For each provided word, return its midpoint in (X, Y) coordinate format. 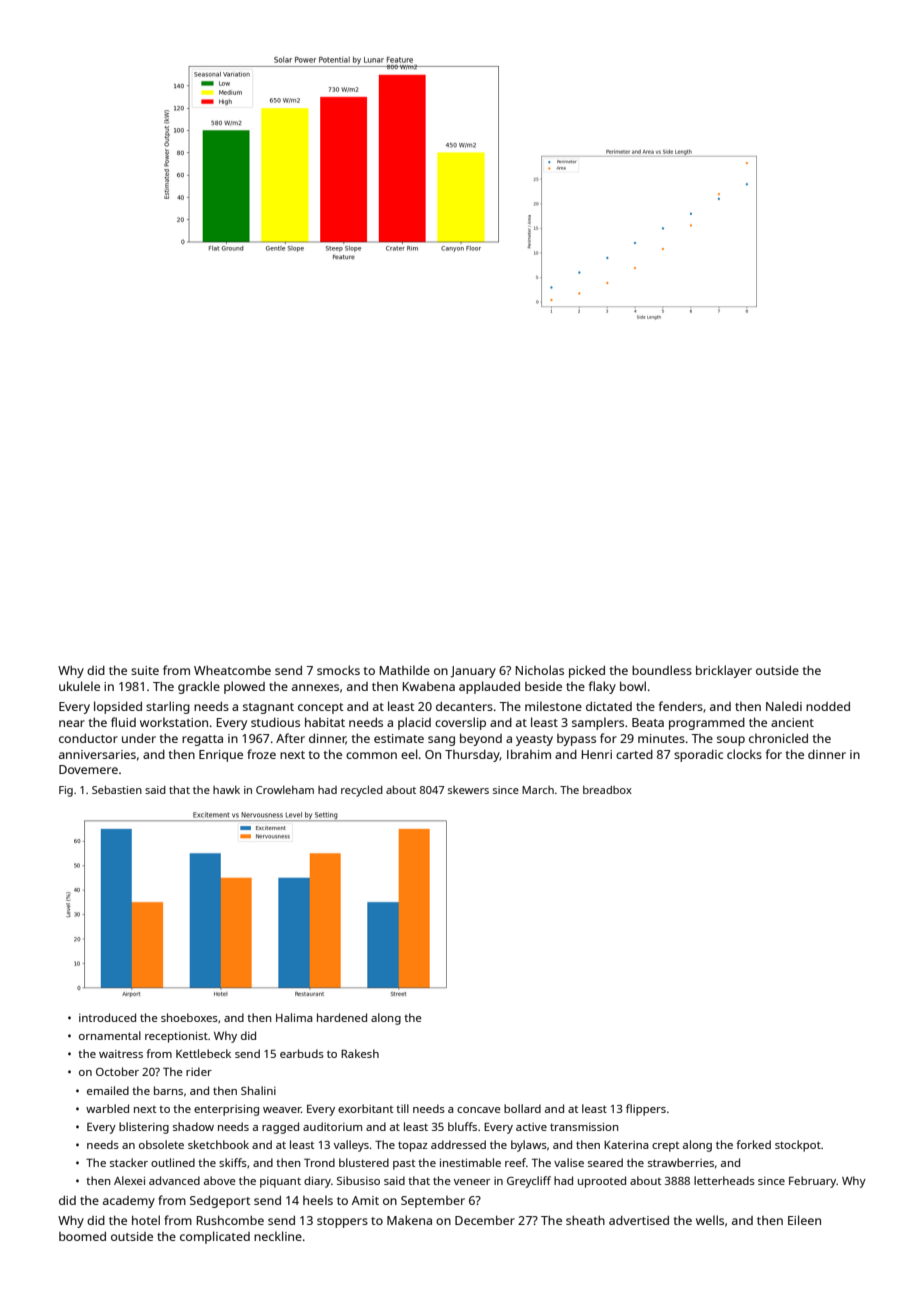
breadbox (607, 790)
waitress (121, 1054)
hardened (342, 1017)
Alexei (129, 1180)
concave (479, 1110)
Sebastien (117, 790)
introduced (107, 1017)
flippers (646, 1110)
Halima (294, 1017)
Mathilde (405, 670)
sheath (585, 1220)
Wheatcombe (232, 670)
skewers (468, 790)
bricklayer (724, 671)
